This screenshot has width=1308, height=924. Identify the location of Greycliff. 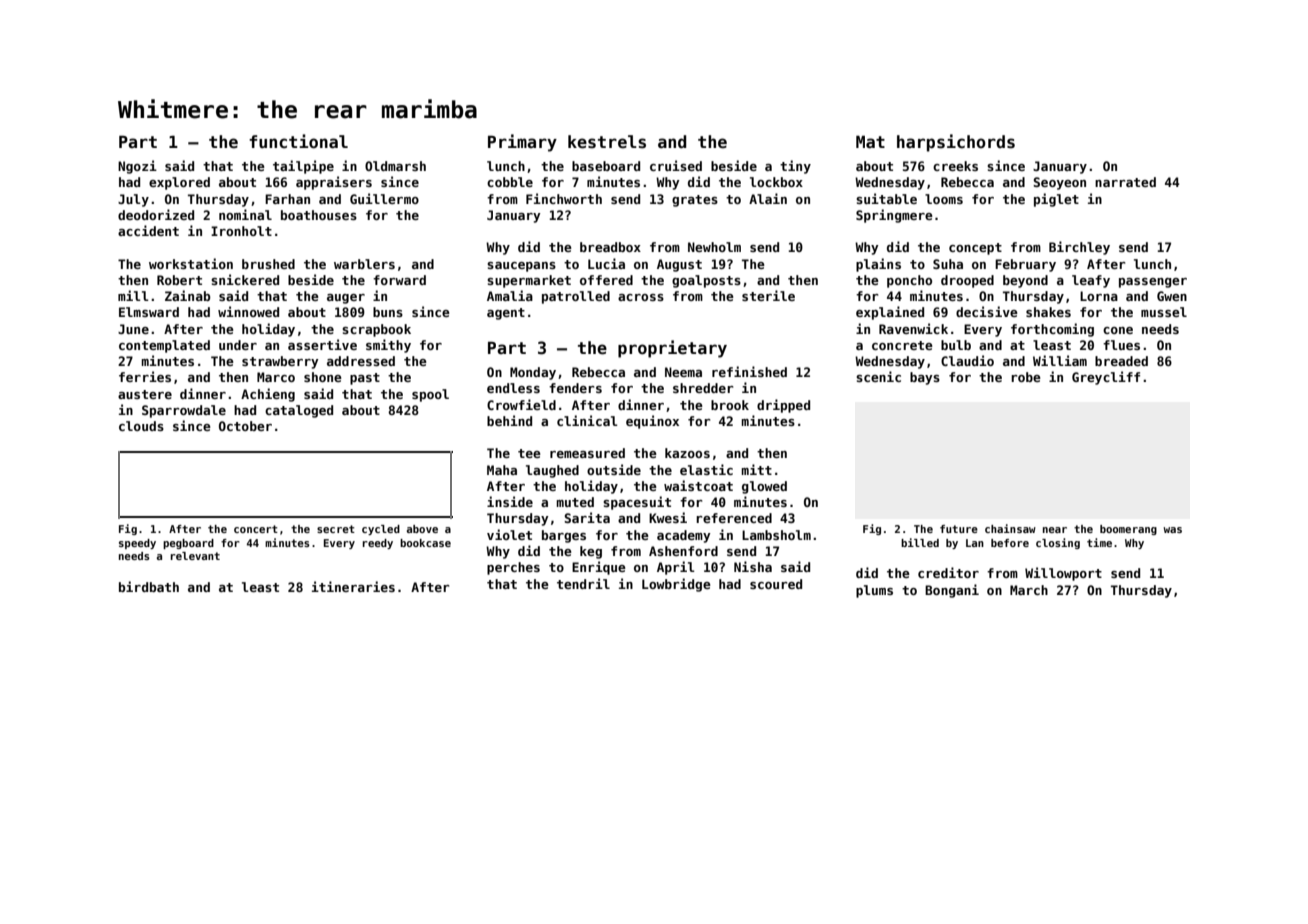
(1106, 378).
